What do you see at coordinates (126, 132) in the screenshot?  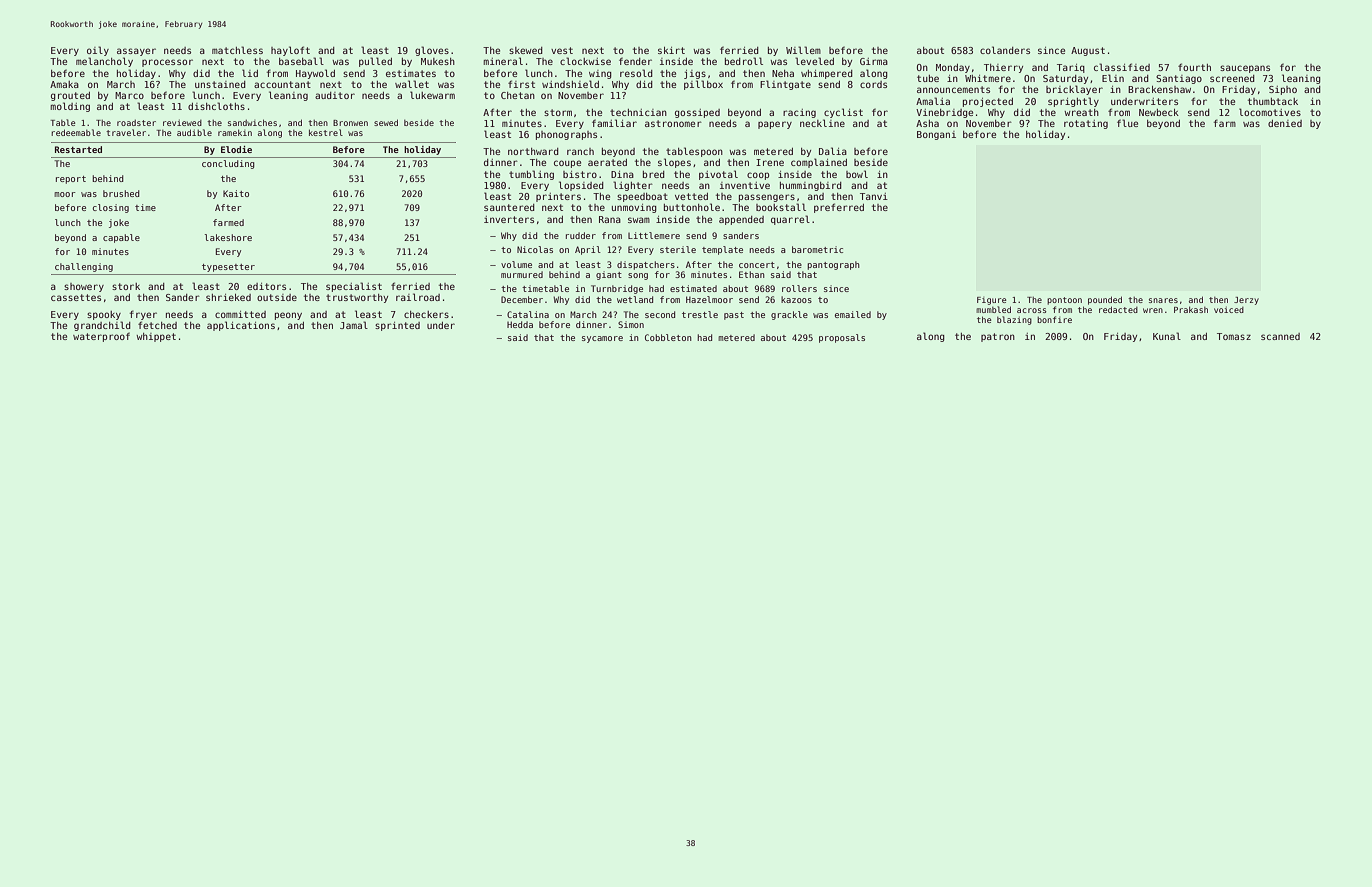 I see `traveler` at bounding box center [126, 132].
